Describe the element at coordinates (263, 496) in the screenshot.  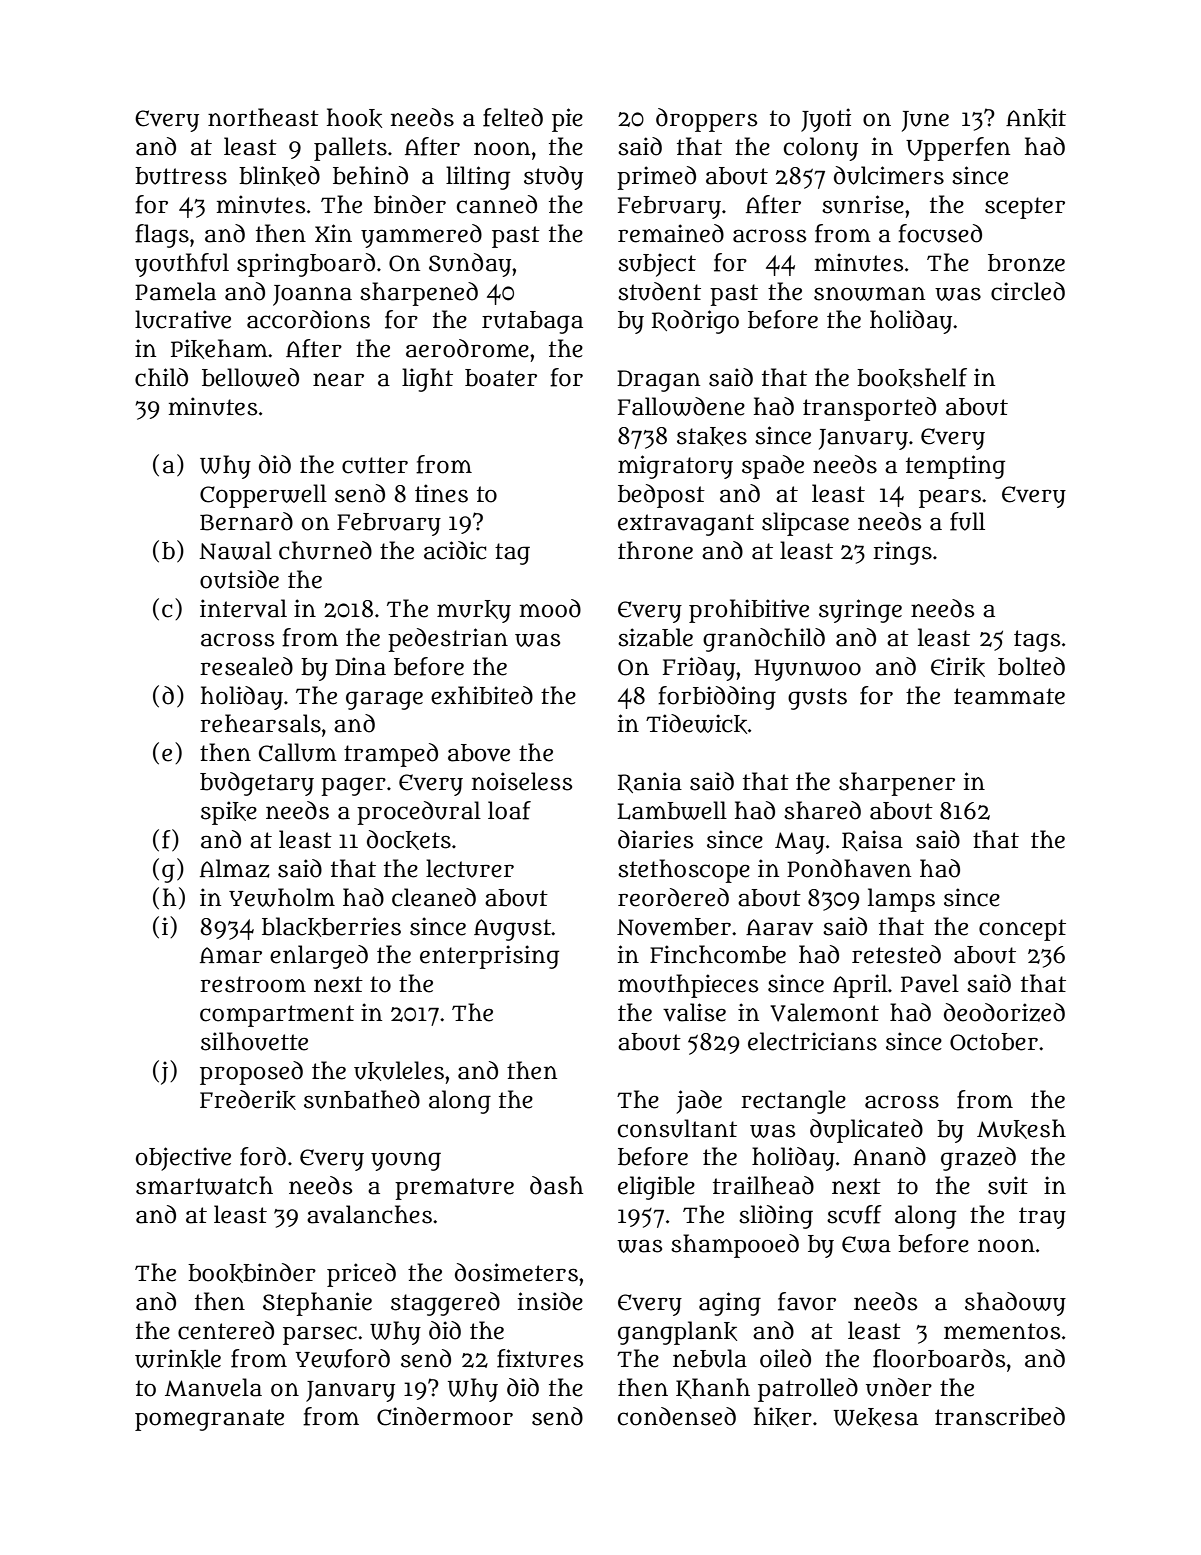
I see `Copperwell` at that location.
